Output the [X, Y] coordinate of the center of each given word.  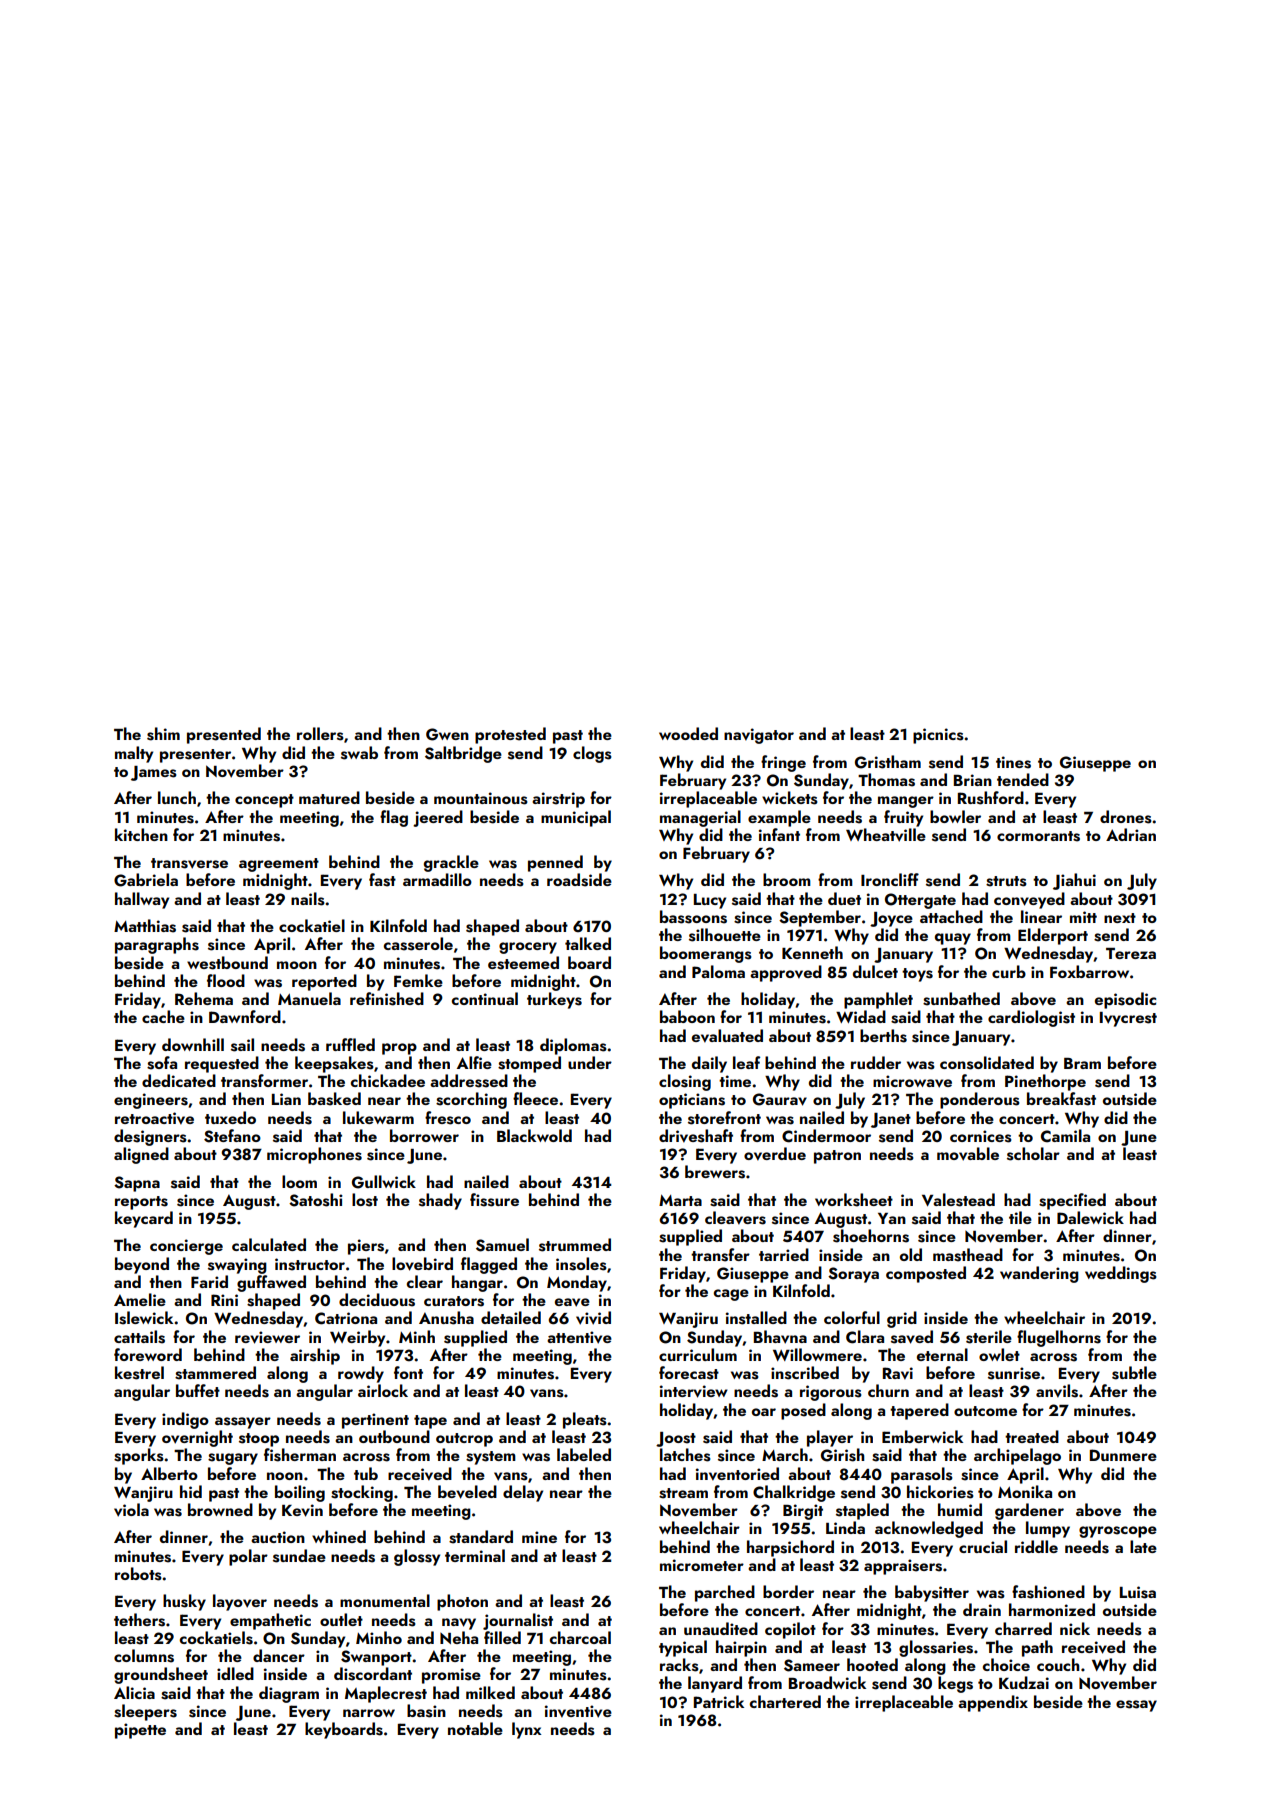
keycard [144, 1219]
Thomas [886, 780]
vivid [593, 1318]
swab [359, 753]
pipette [140, 1731]
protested [510, 735]
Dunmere [1123, 1455]
